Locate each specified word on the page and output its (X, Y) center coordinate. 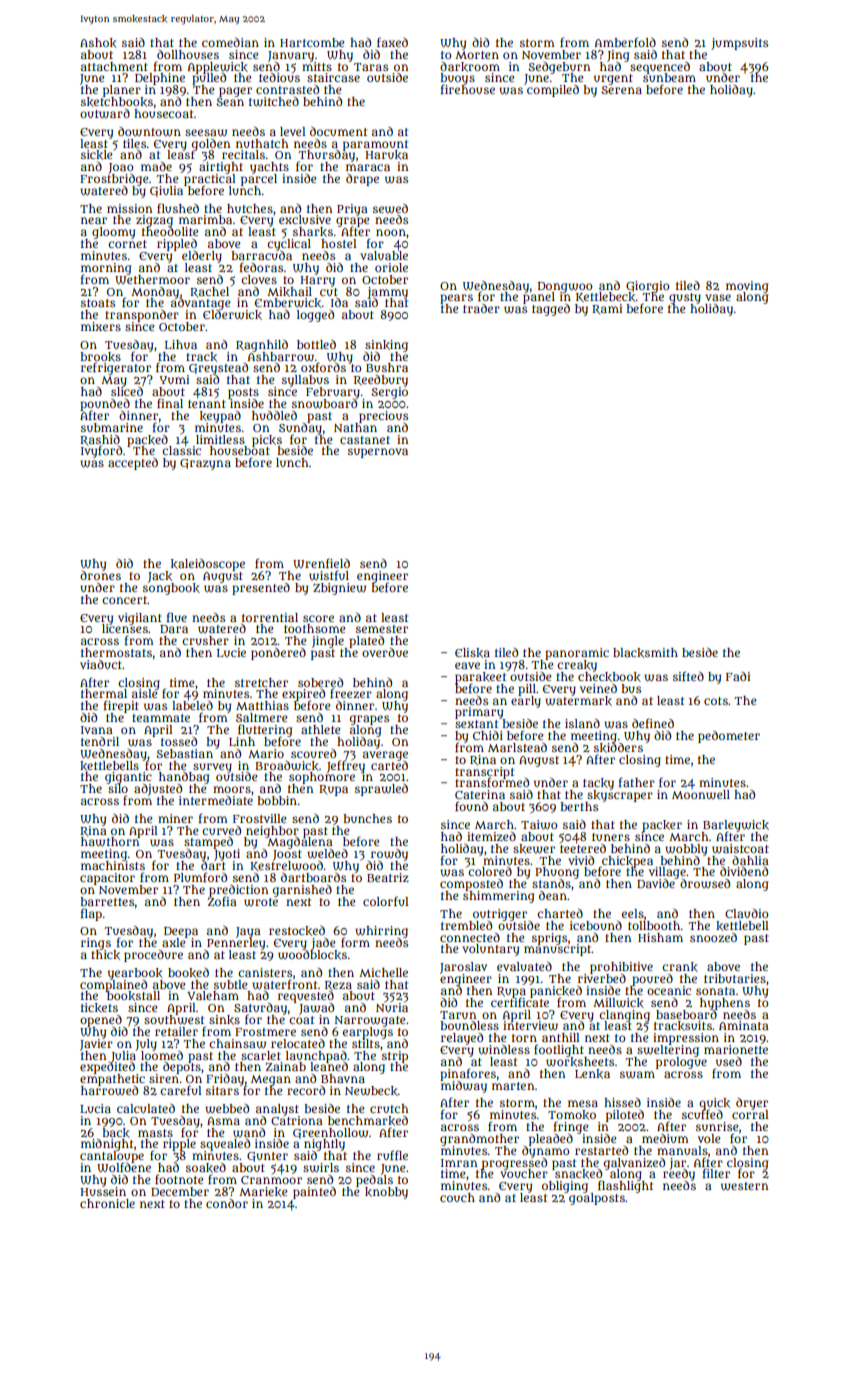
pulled (209, 79)
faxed (392, 42)
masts (155, 1133)
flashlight (625, 1187)
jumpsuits (739, 44)
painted (314, 1193)
